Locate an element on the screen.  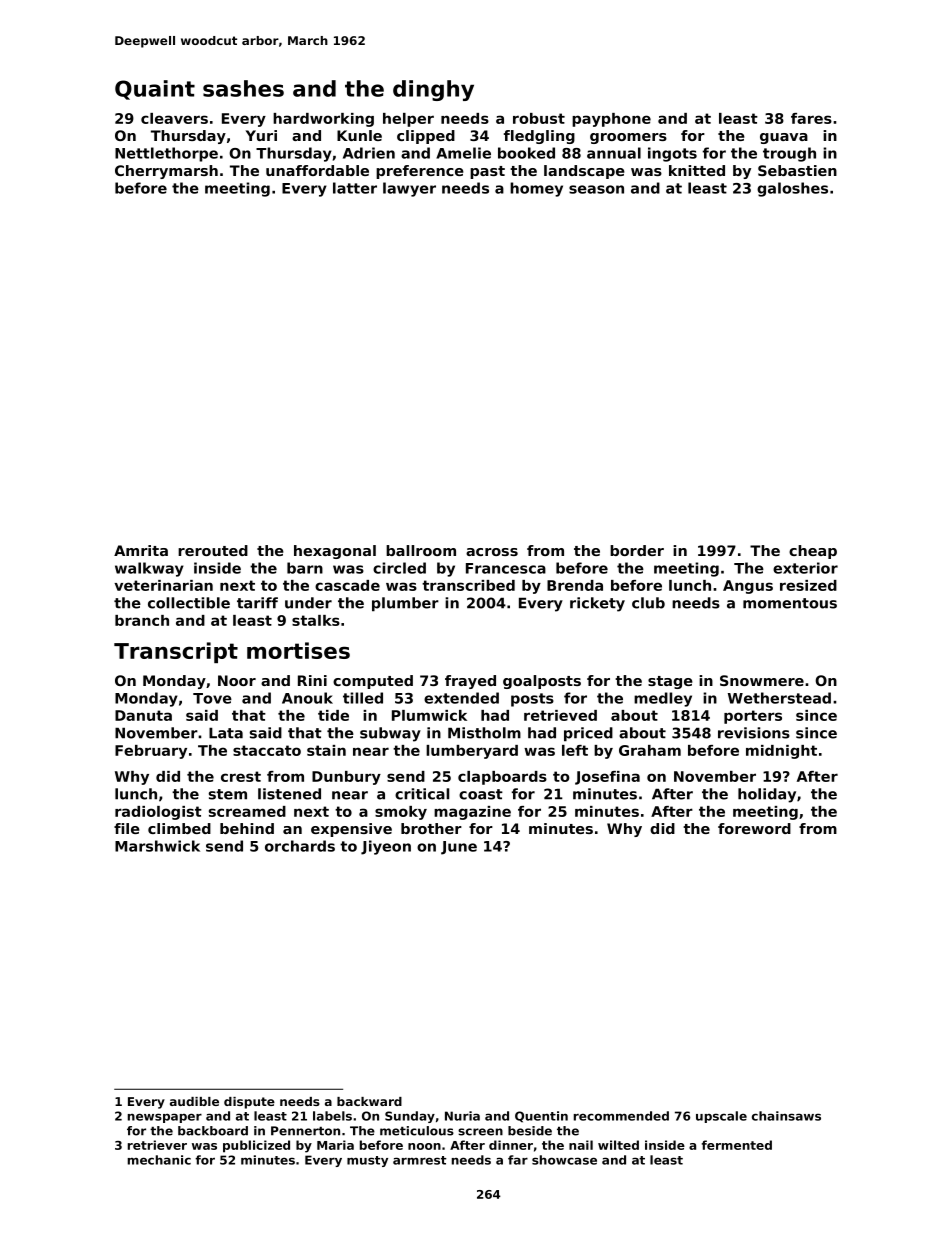
payphone is located at coordinates (611, 120).
